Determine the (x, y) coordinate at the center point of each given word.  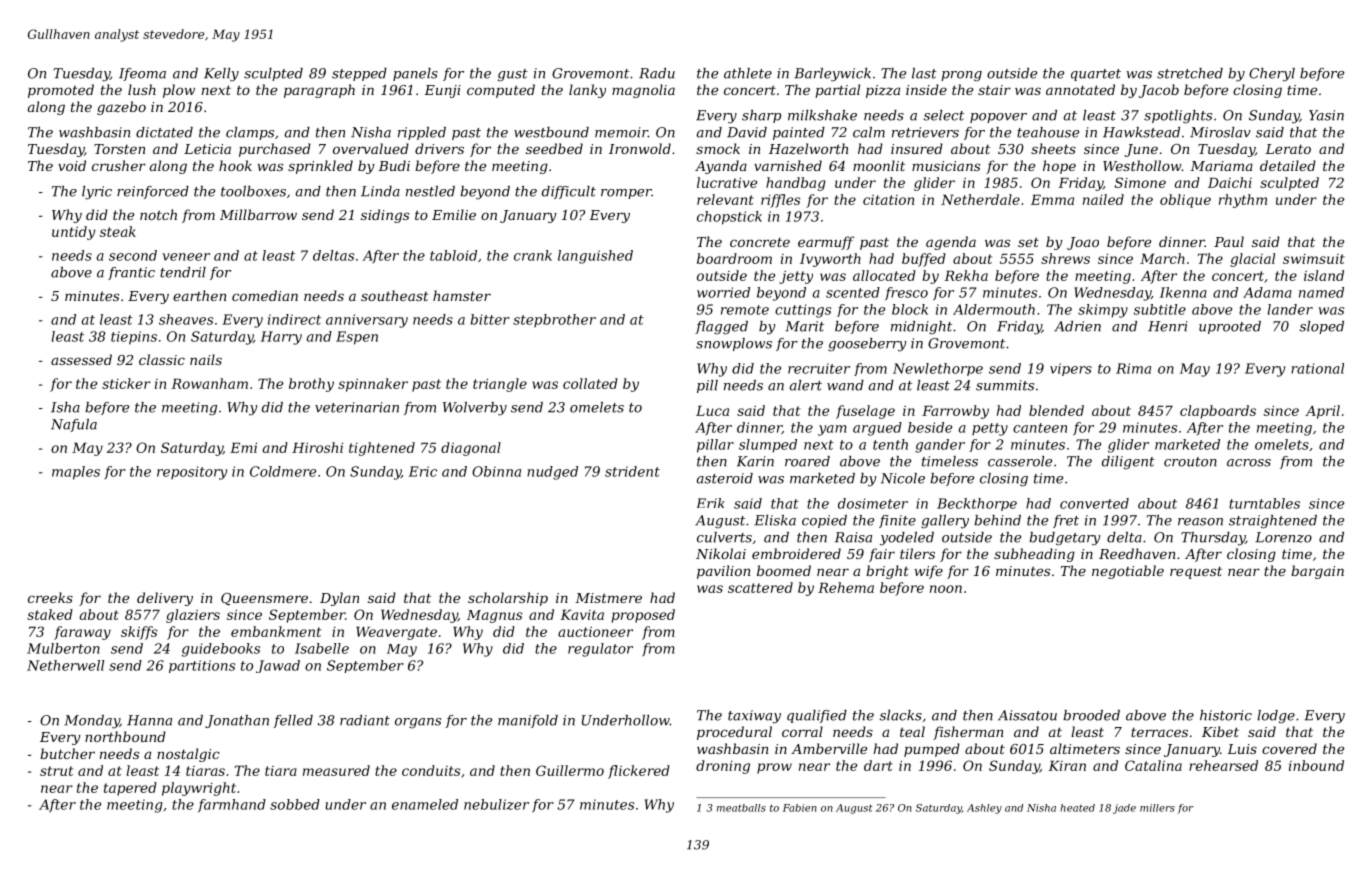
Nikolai (721, 553)
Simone (1140, 182)
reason (1200, 522)
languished (595, 257)
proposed (643, 616)
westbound (551, 132)
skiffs (139, 633)
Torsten (119, 149)
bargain (1317, 572)
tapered (130, 789)
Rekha (966, 275)
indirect (294, 319)
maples (76, 473)
